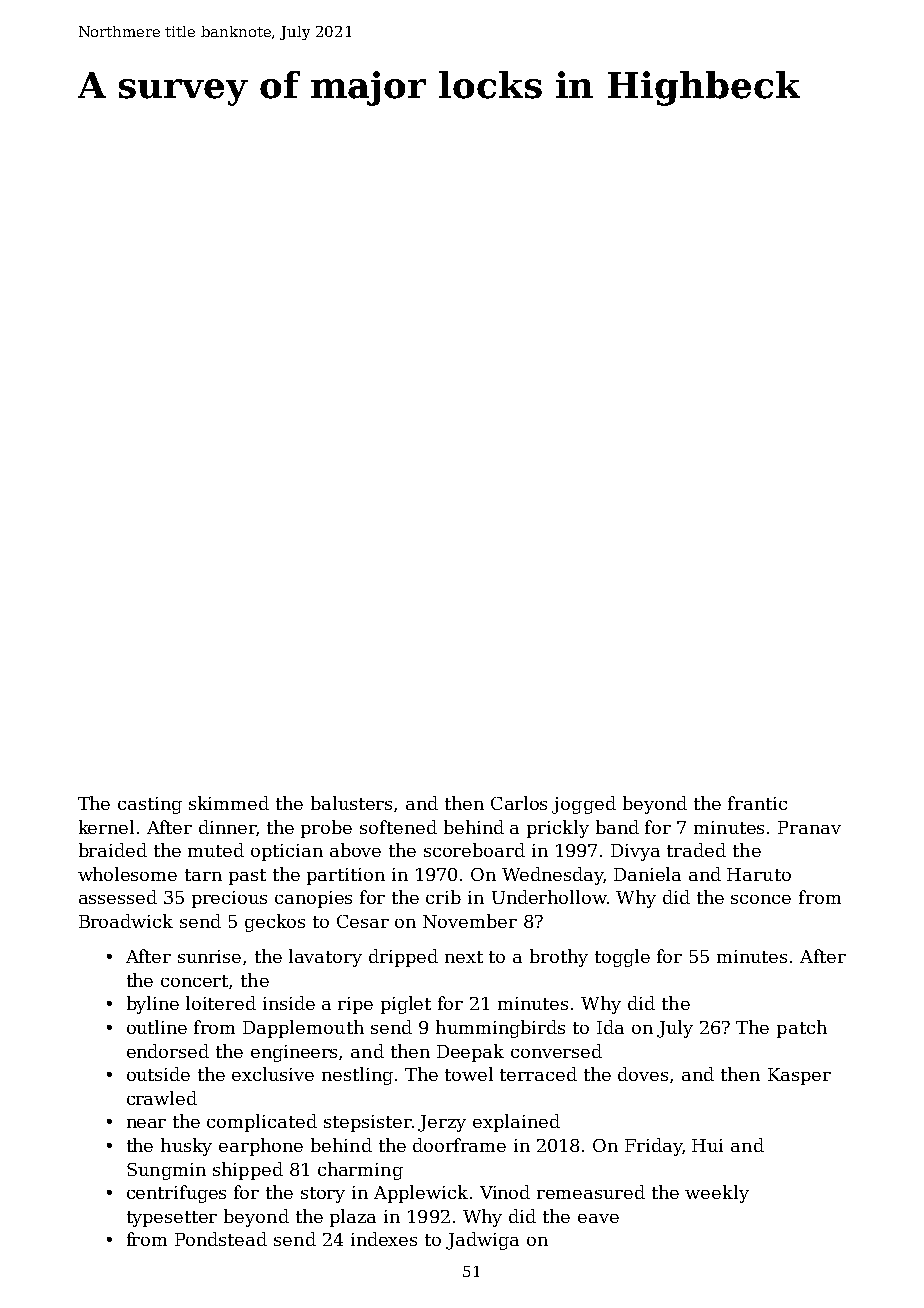 The image size is (924, 1308). I want to click on Kasper, so click(799, 1076).
